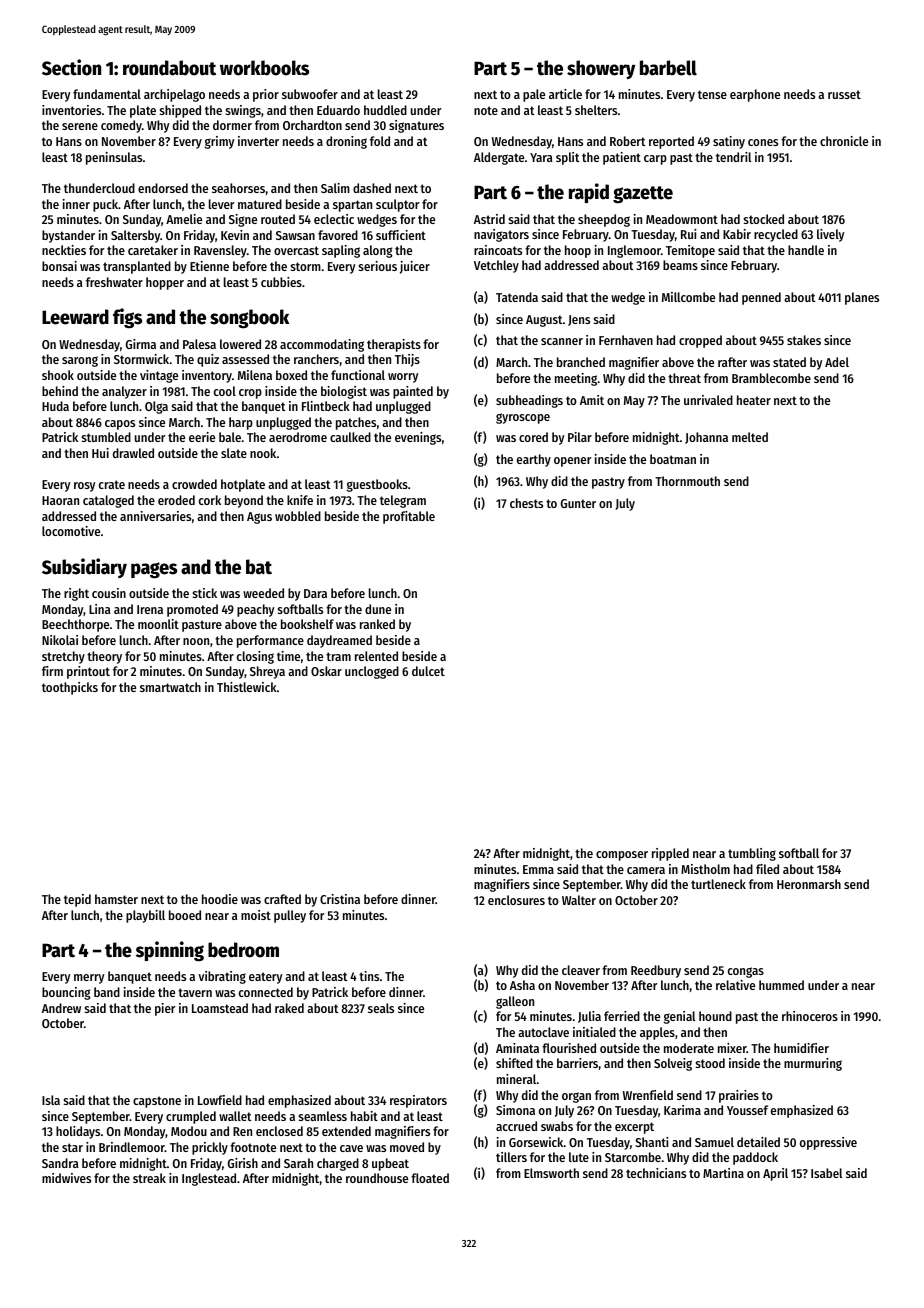 The image size is (924, 1308). I want to click on Section, so click(71, 67).
